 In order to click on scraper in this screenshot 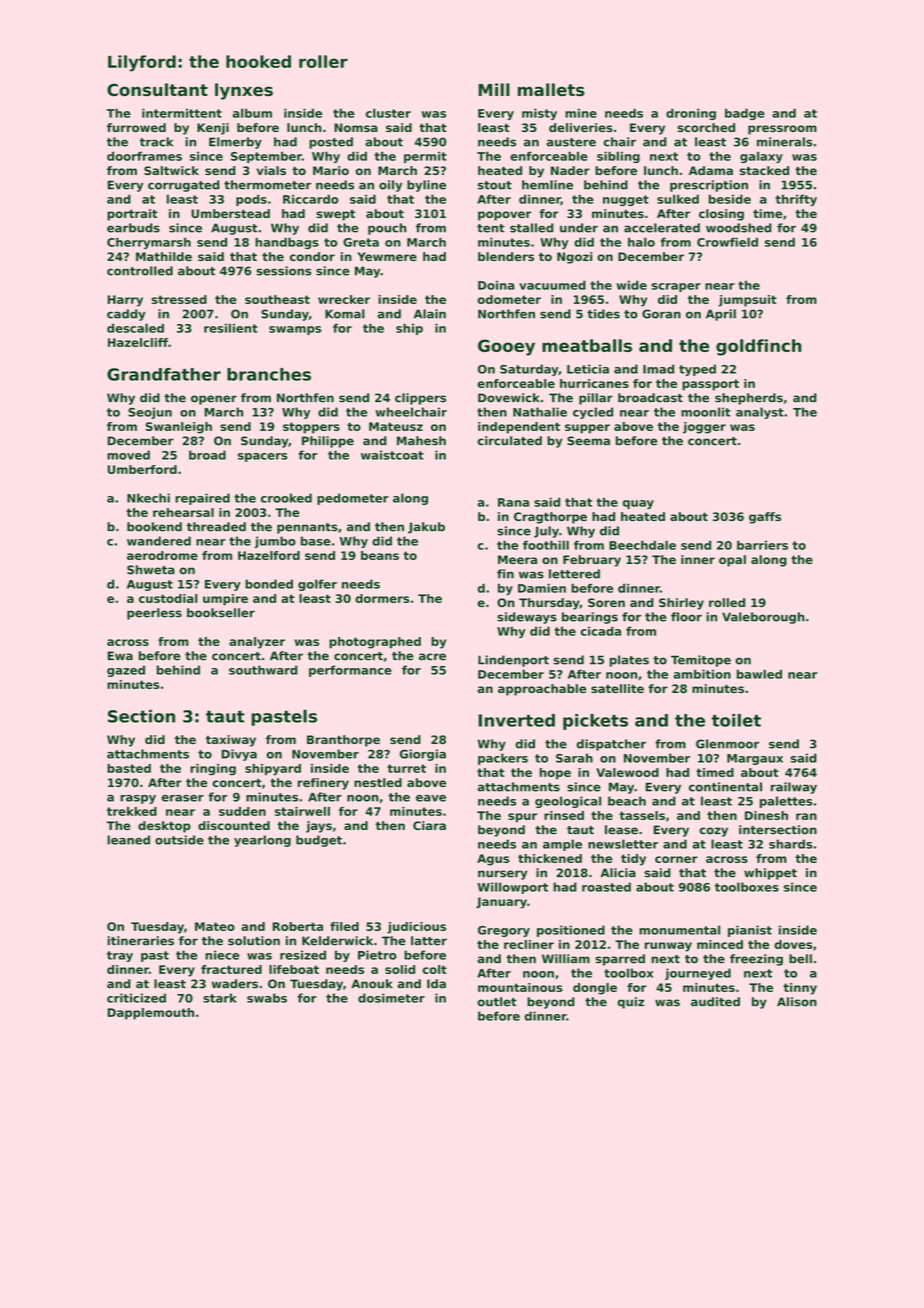, I will do `click(676, 287)`.
